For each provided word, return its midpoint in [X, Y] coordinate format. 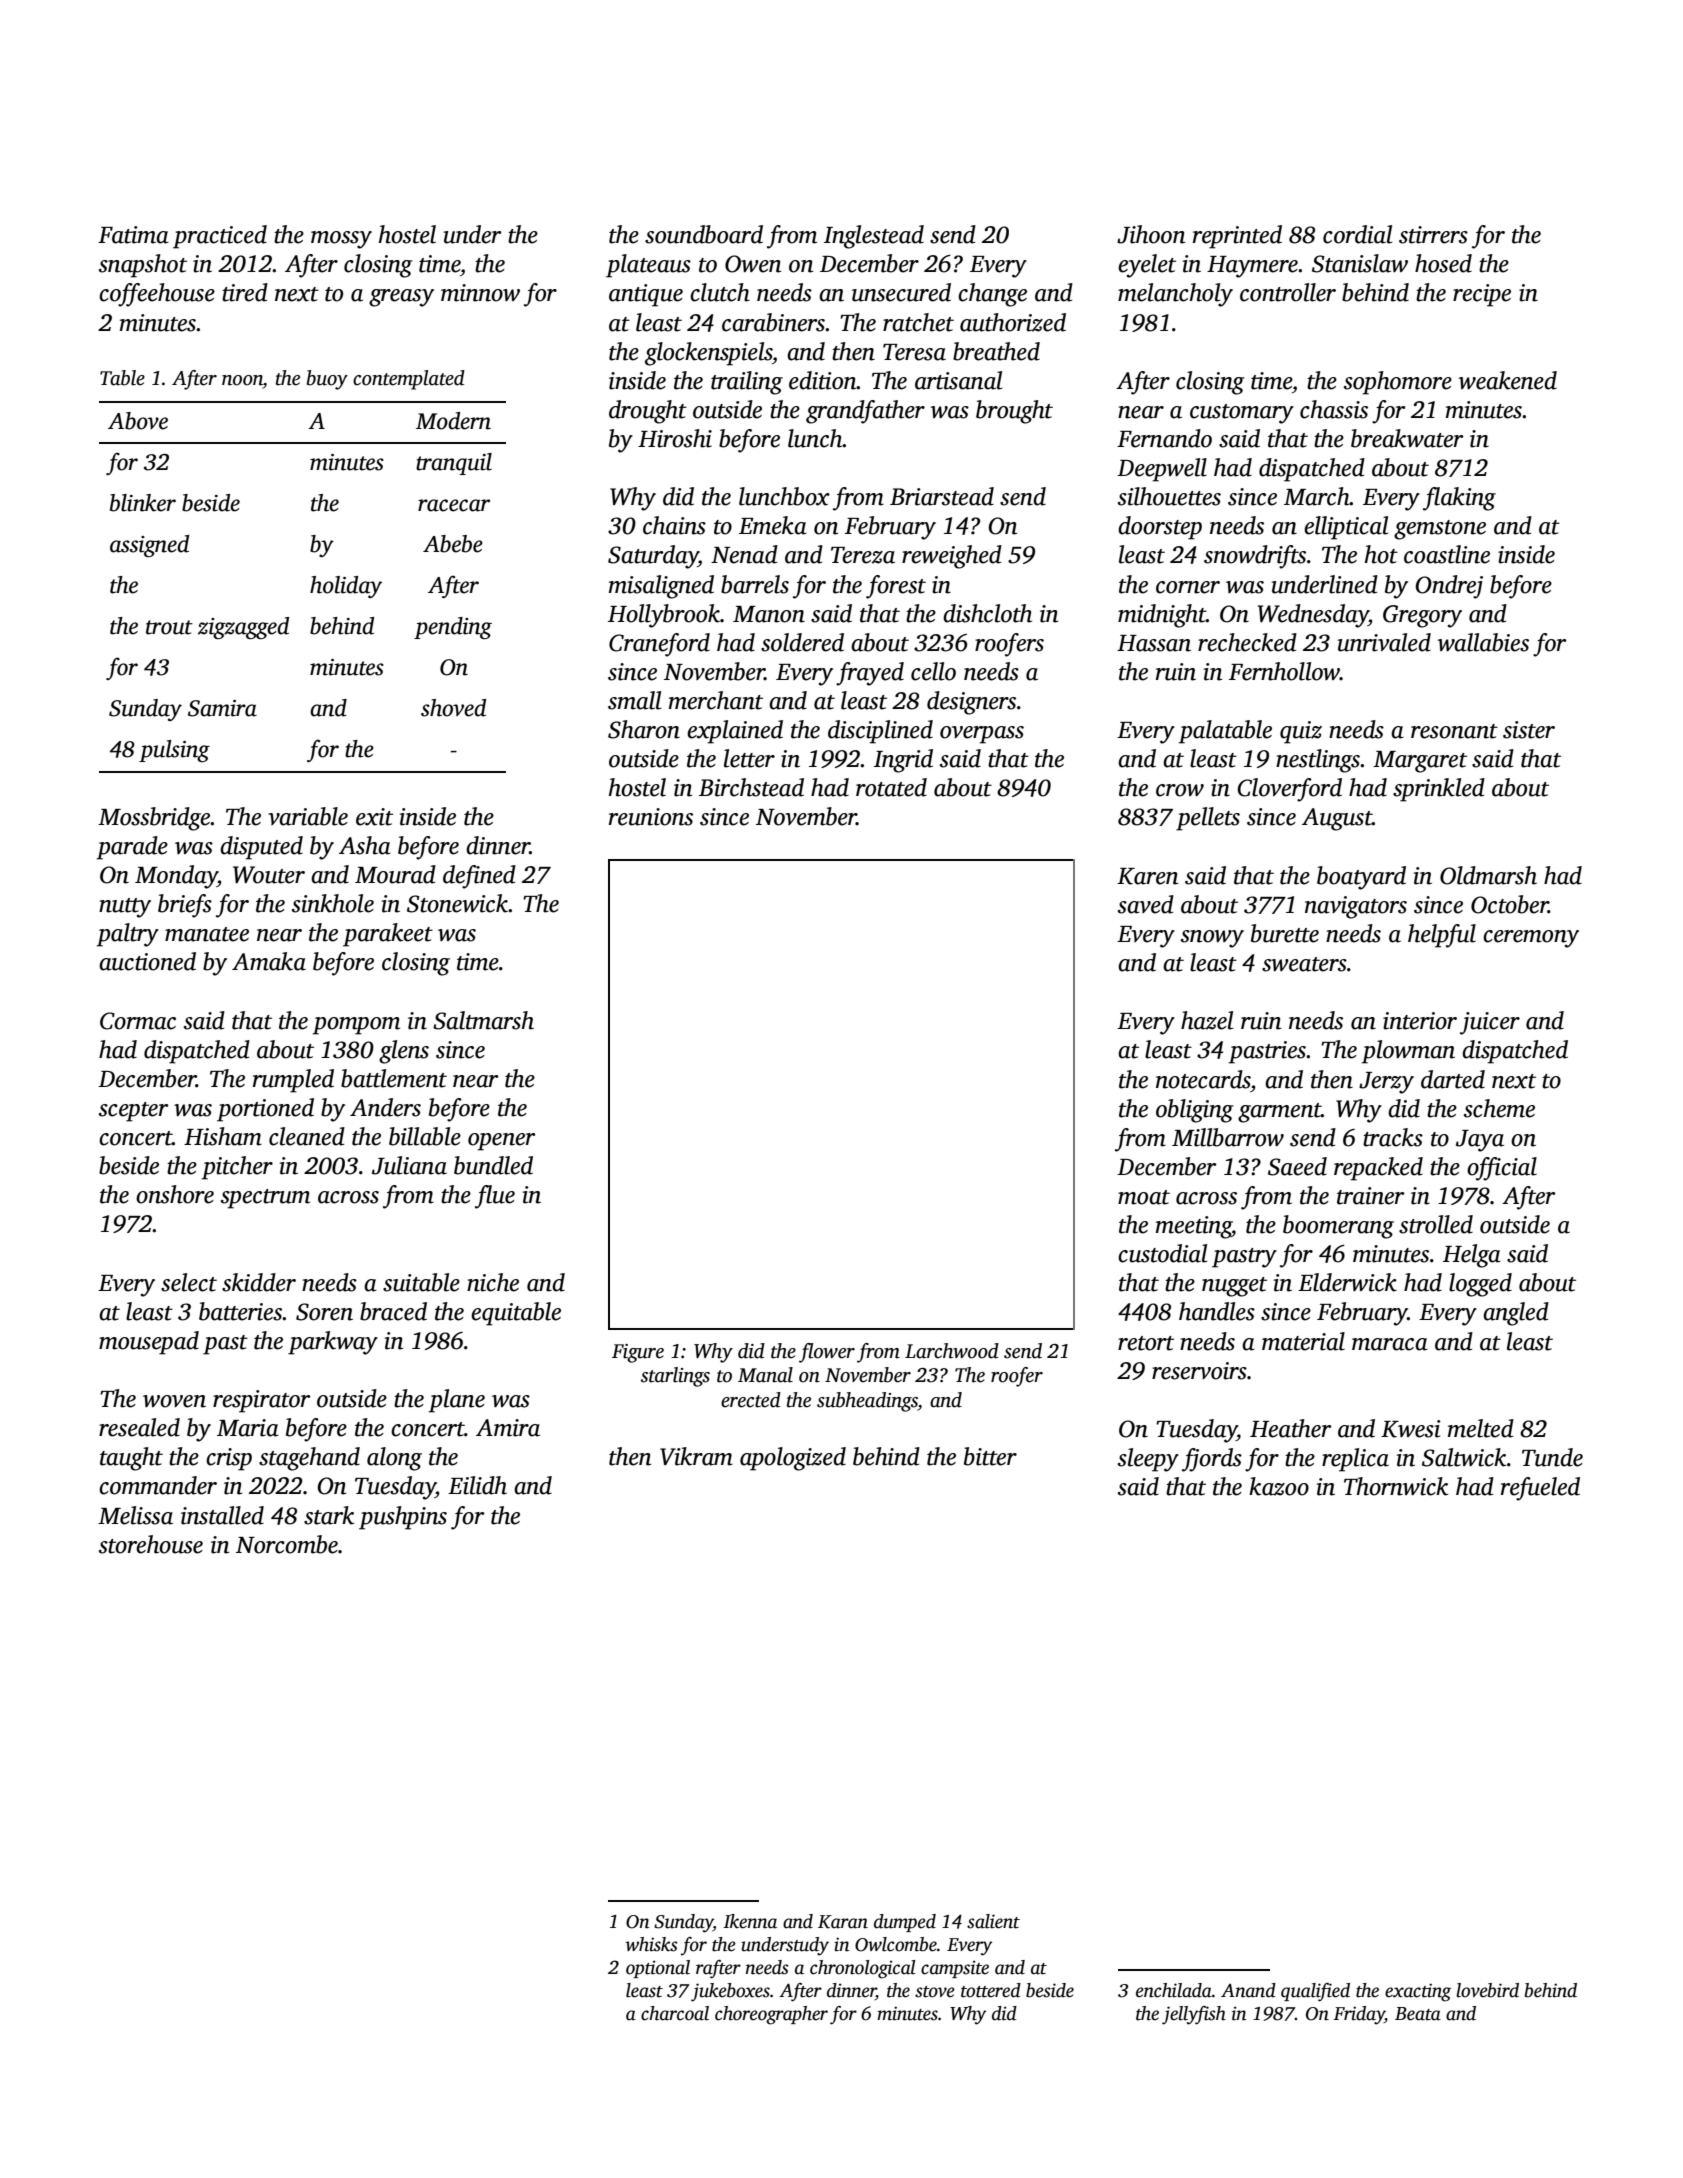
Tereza [863, 555]
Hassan [1154, 643]
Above [138, 421]
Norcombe [287, 1544]
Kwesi [1411, 1429]
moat [1144, 1197]
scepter [133, 1112]
